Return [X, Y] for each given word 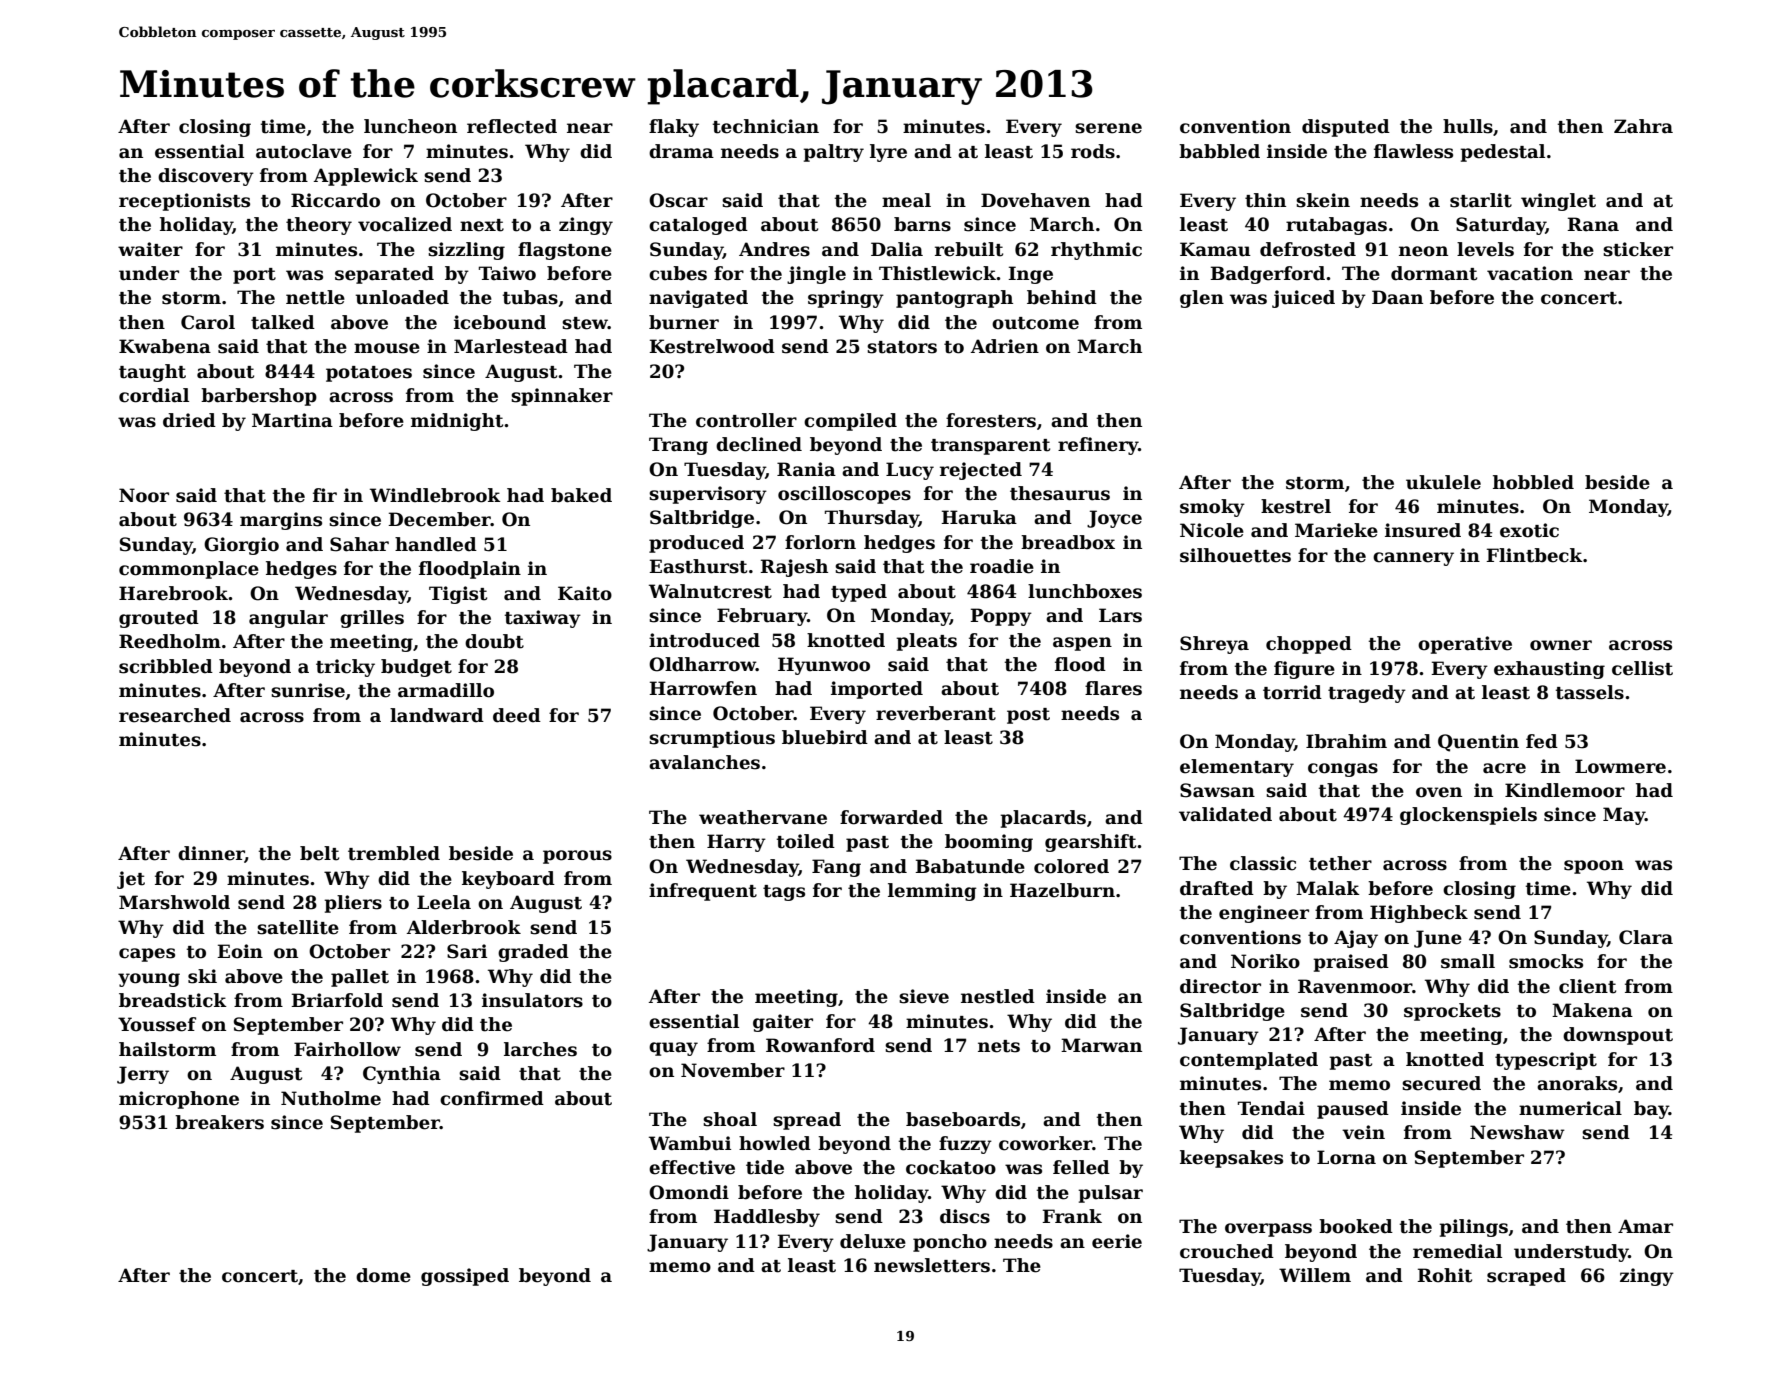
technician [766, 126]
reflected [512, 126]
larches [540, 1049]
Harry [736, 843]
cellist [1642, 668]
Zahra [1643, 126]
